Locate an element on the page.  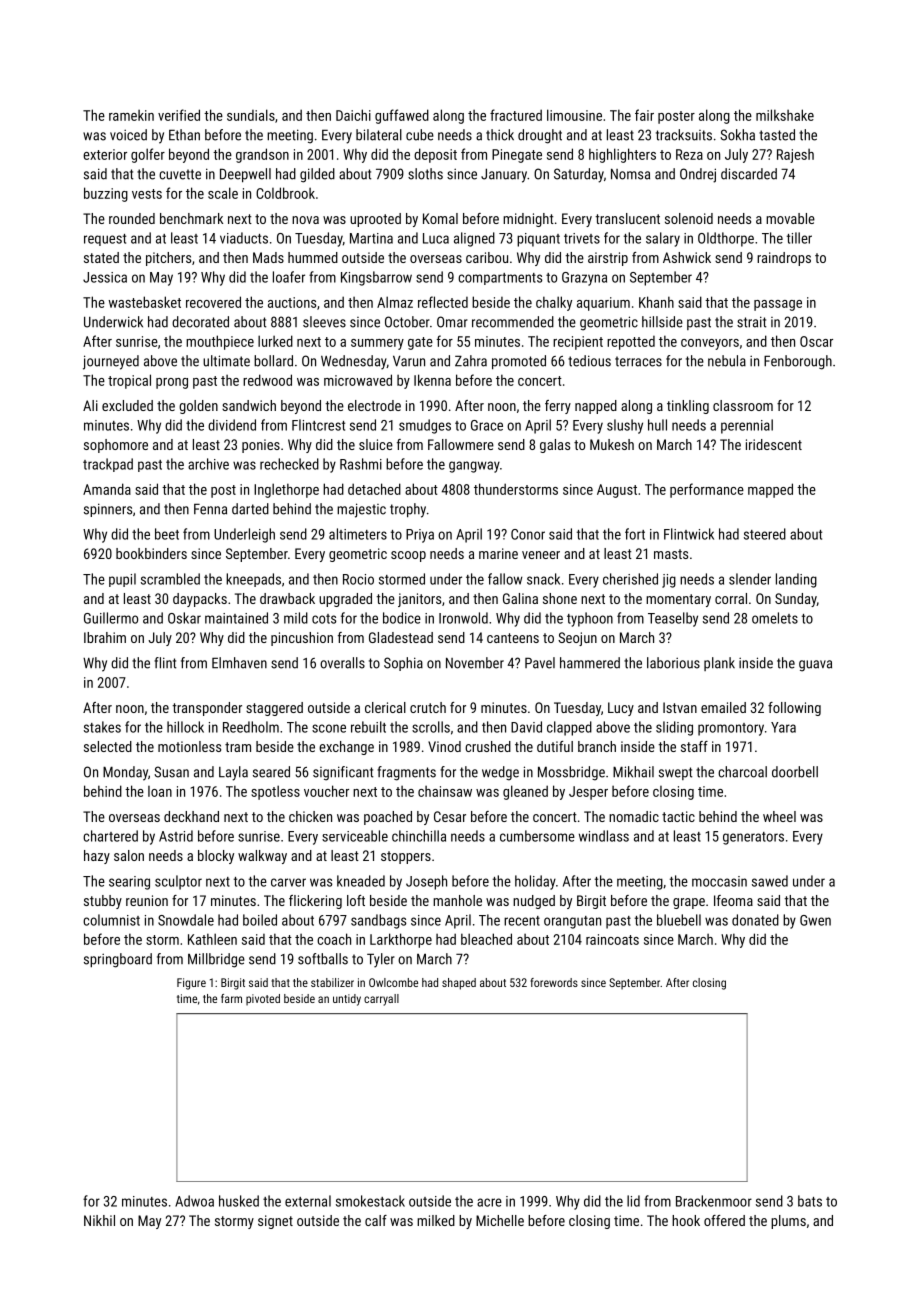
guffawed is located at coordinates (402, 116).
